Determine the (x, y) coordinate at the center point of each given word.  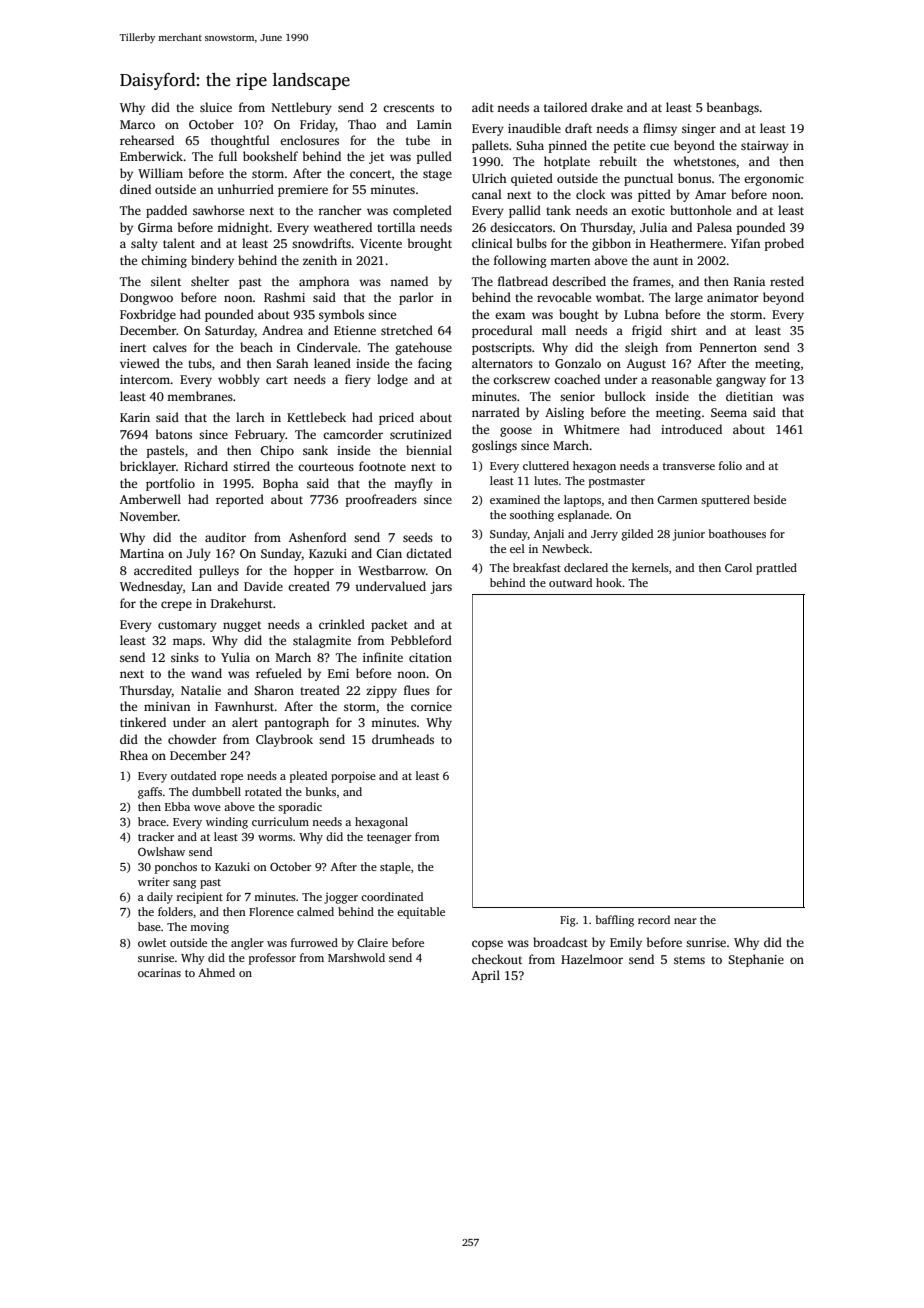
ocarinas (159, 972)
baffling (615, 921)
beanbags (733, 108)
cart (277, 380)
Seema (729, 412)
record (654, 919)
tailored (565, 107)
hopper (314, 571)
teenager (389, 839)
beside (770, 499)
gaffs (150, 793)
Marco (137, 124)
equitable (421, 913)
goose (516, 432)
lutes (546, 480)
